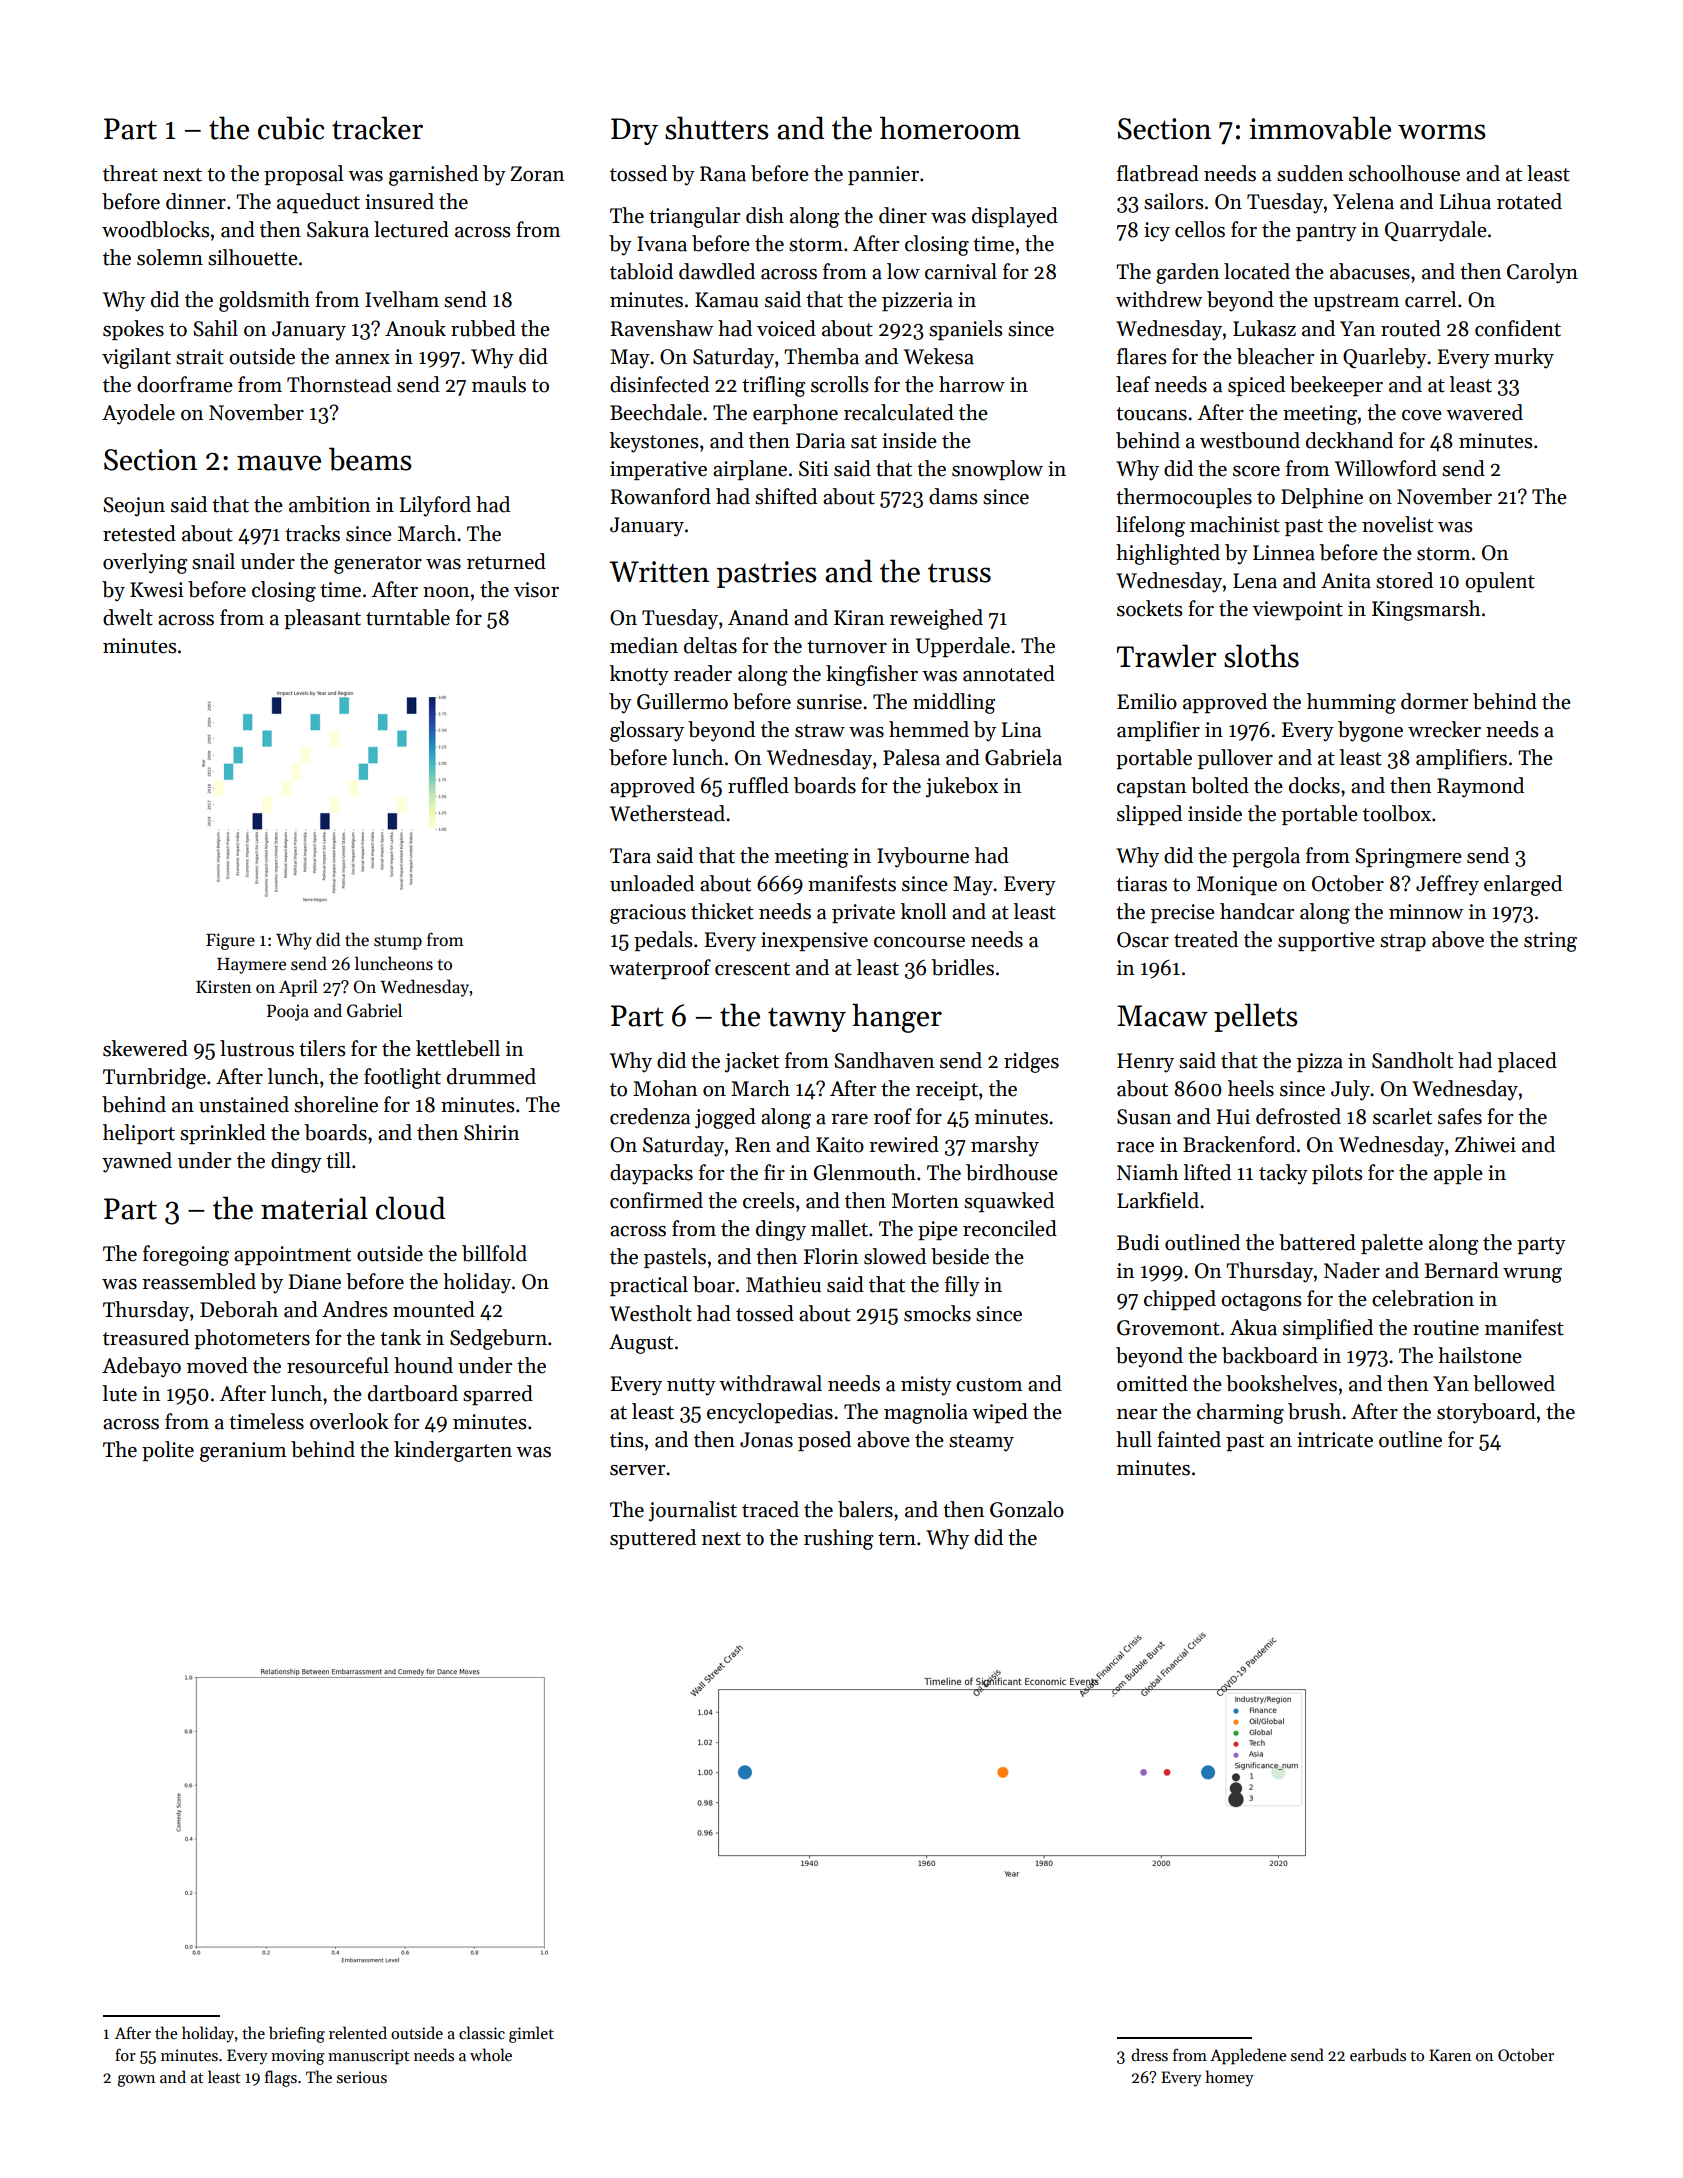 The image size is (1683, 2178). What do you see at coordinates (1149, 2054) in the page?
I see `dress` at bounding box center [1149, 2054].
